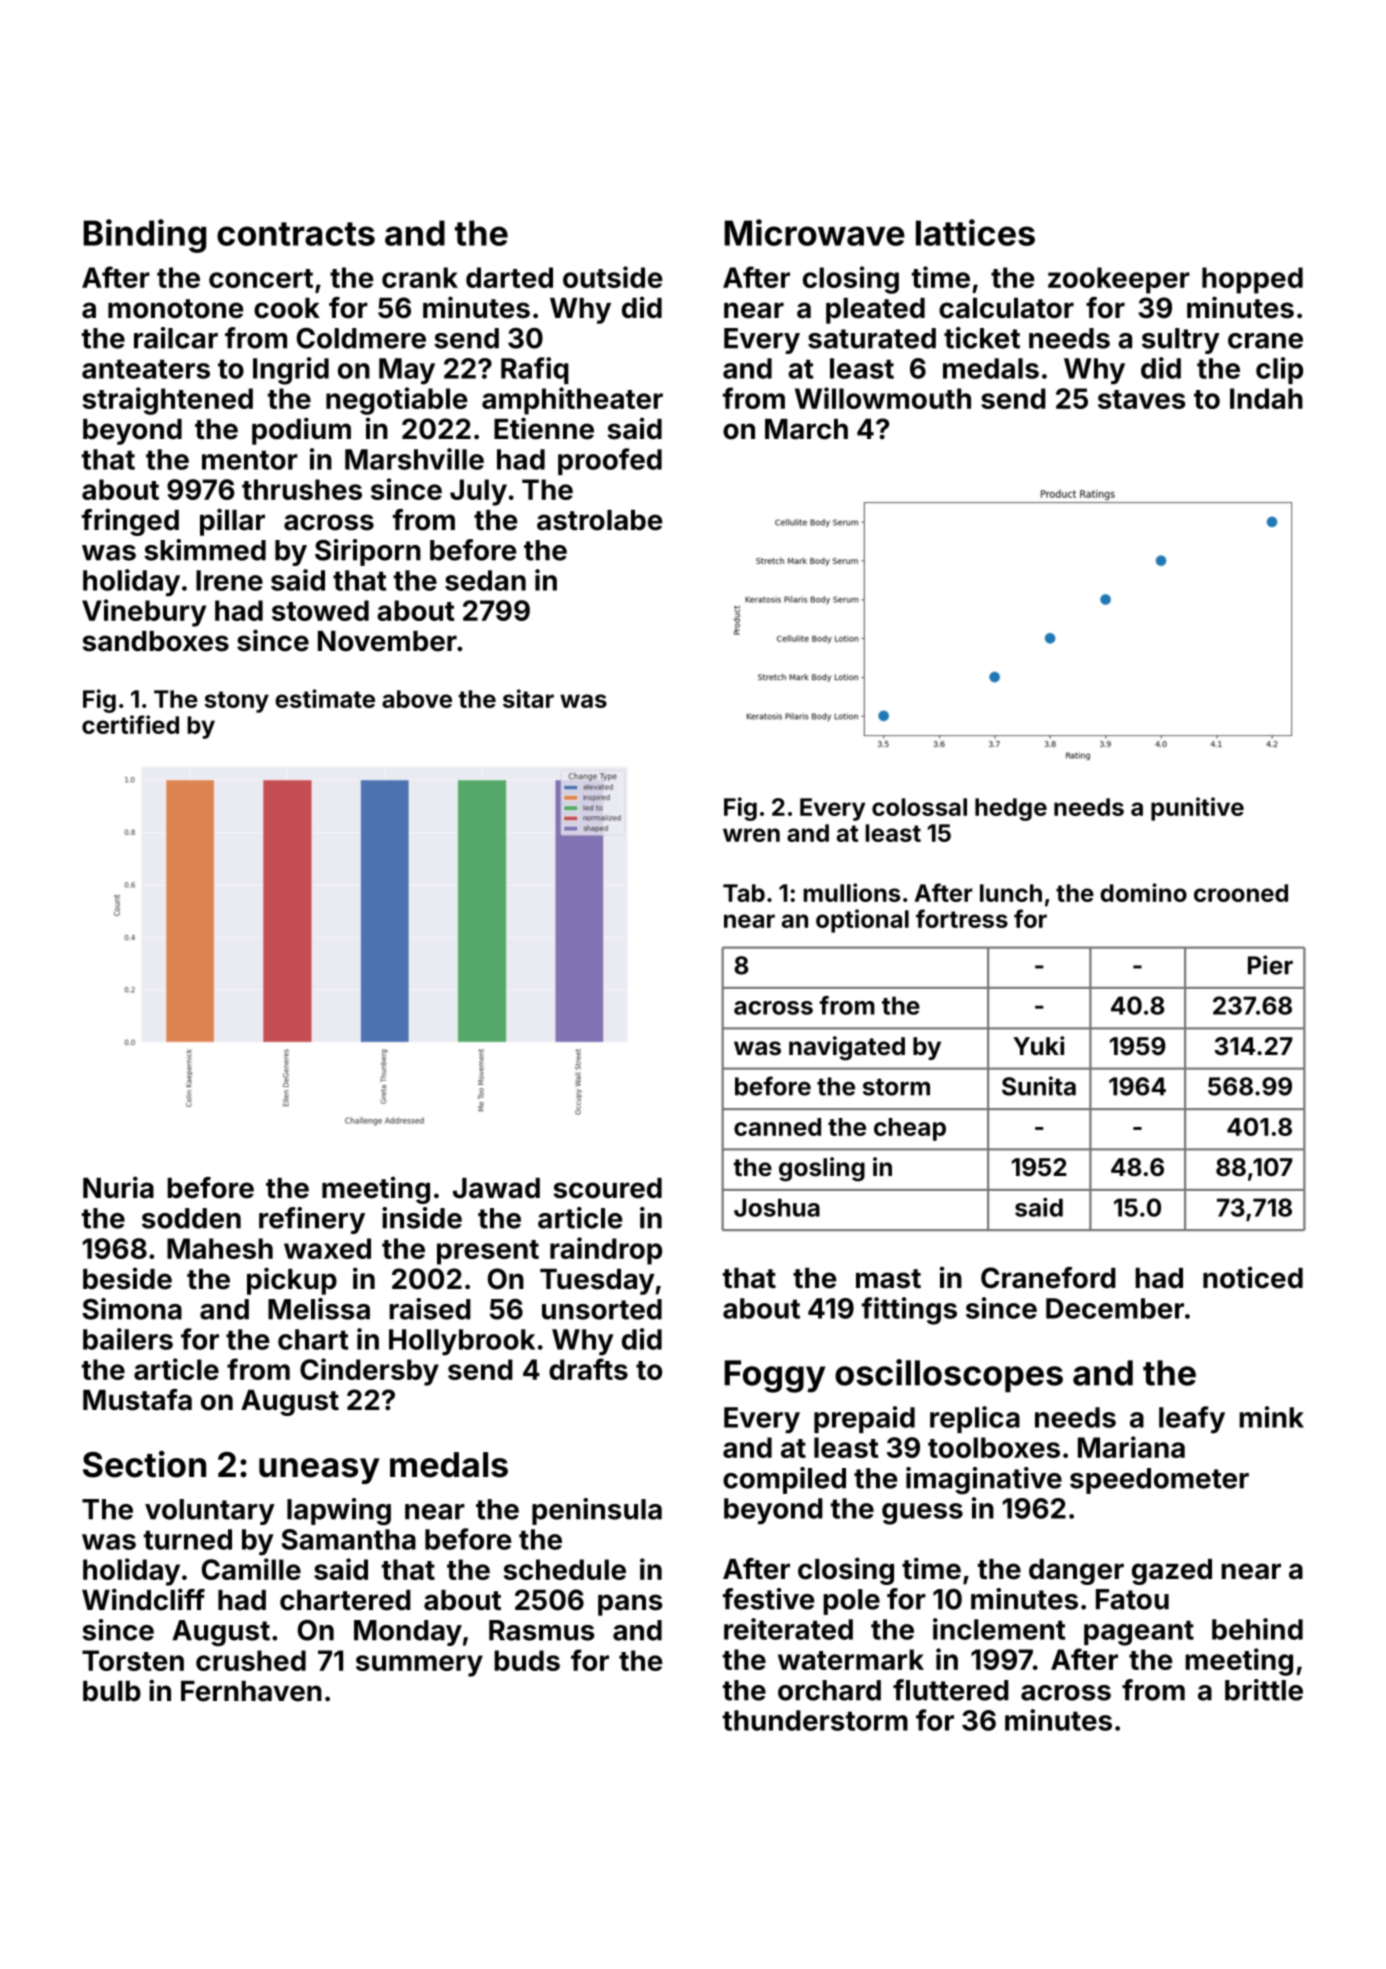  What do you see at coordinates (815, 232) in the image?
I see `Microwave` at bounding box center [815, 232].
